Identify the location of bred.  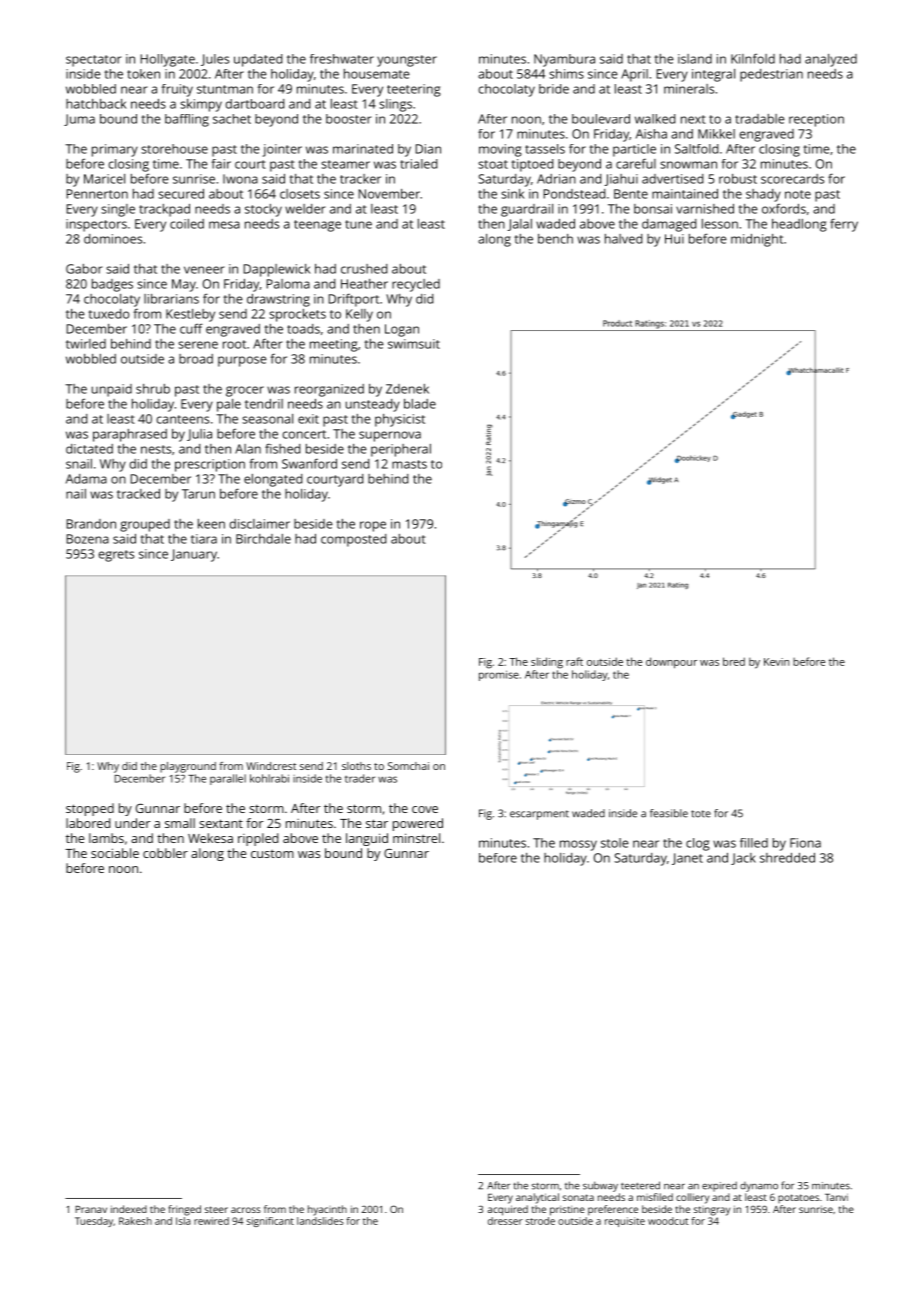
(734, 661).
